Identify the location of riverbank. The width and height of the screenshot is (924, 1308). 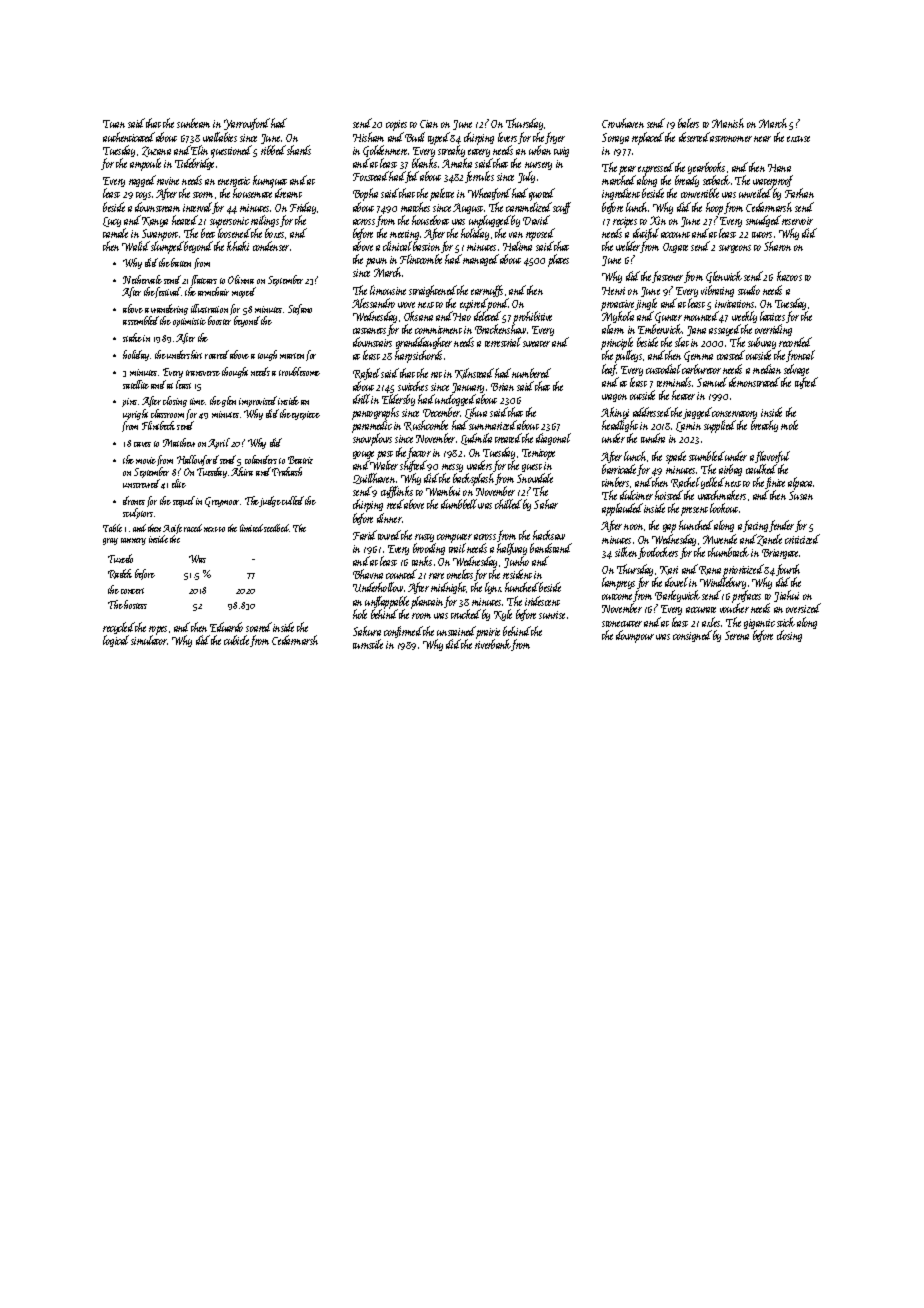
(493, 645).
